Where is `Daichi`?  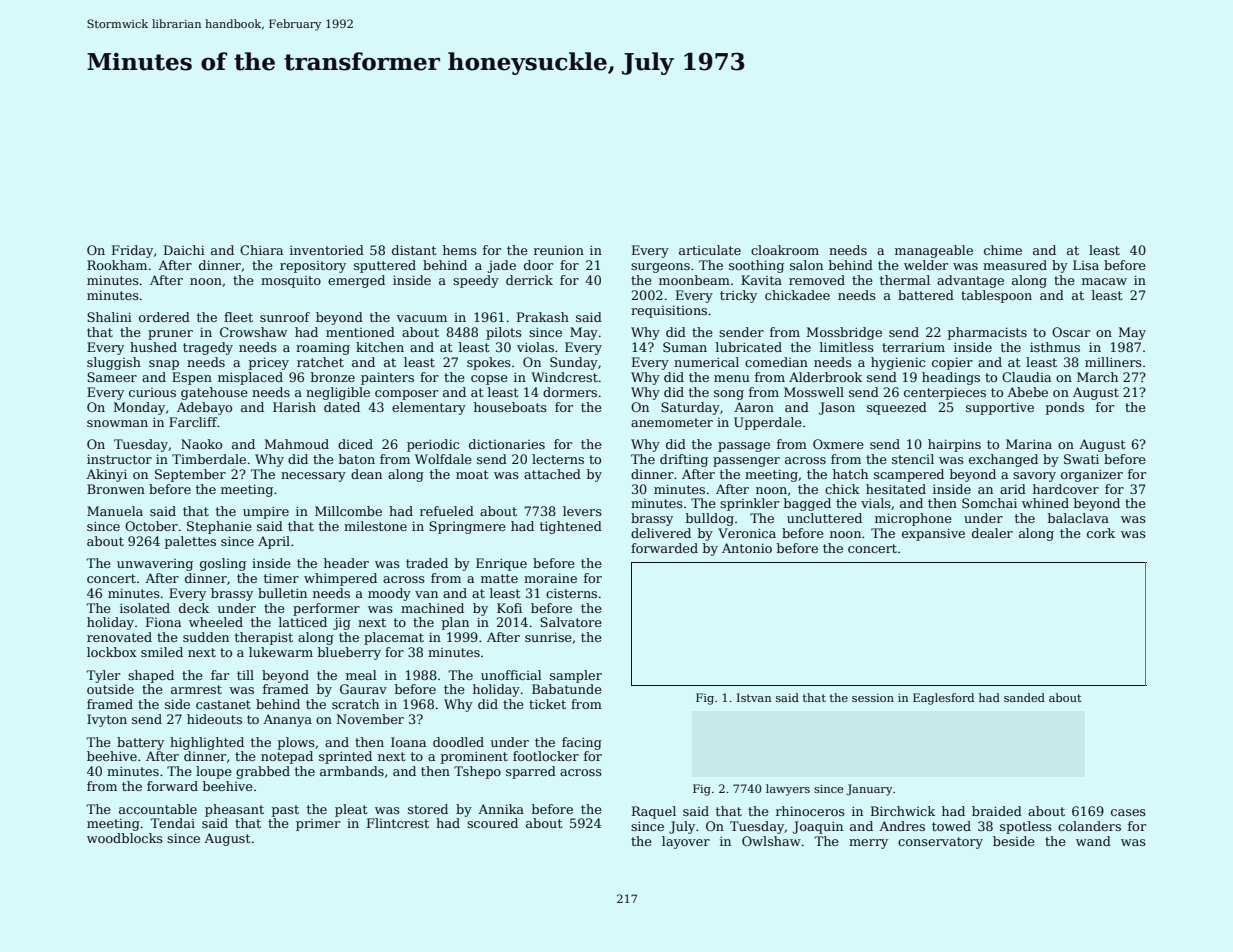 Daichi is located at coordinates (184, 250).
